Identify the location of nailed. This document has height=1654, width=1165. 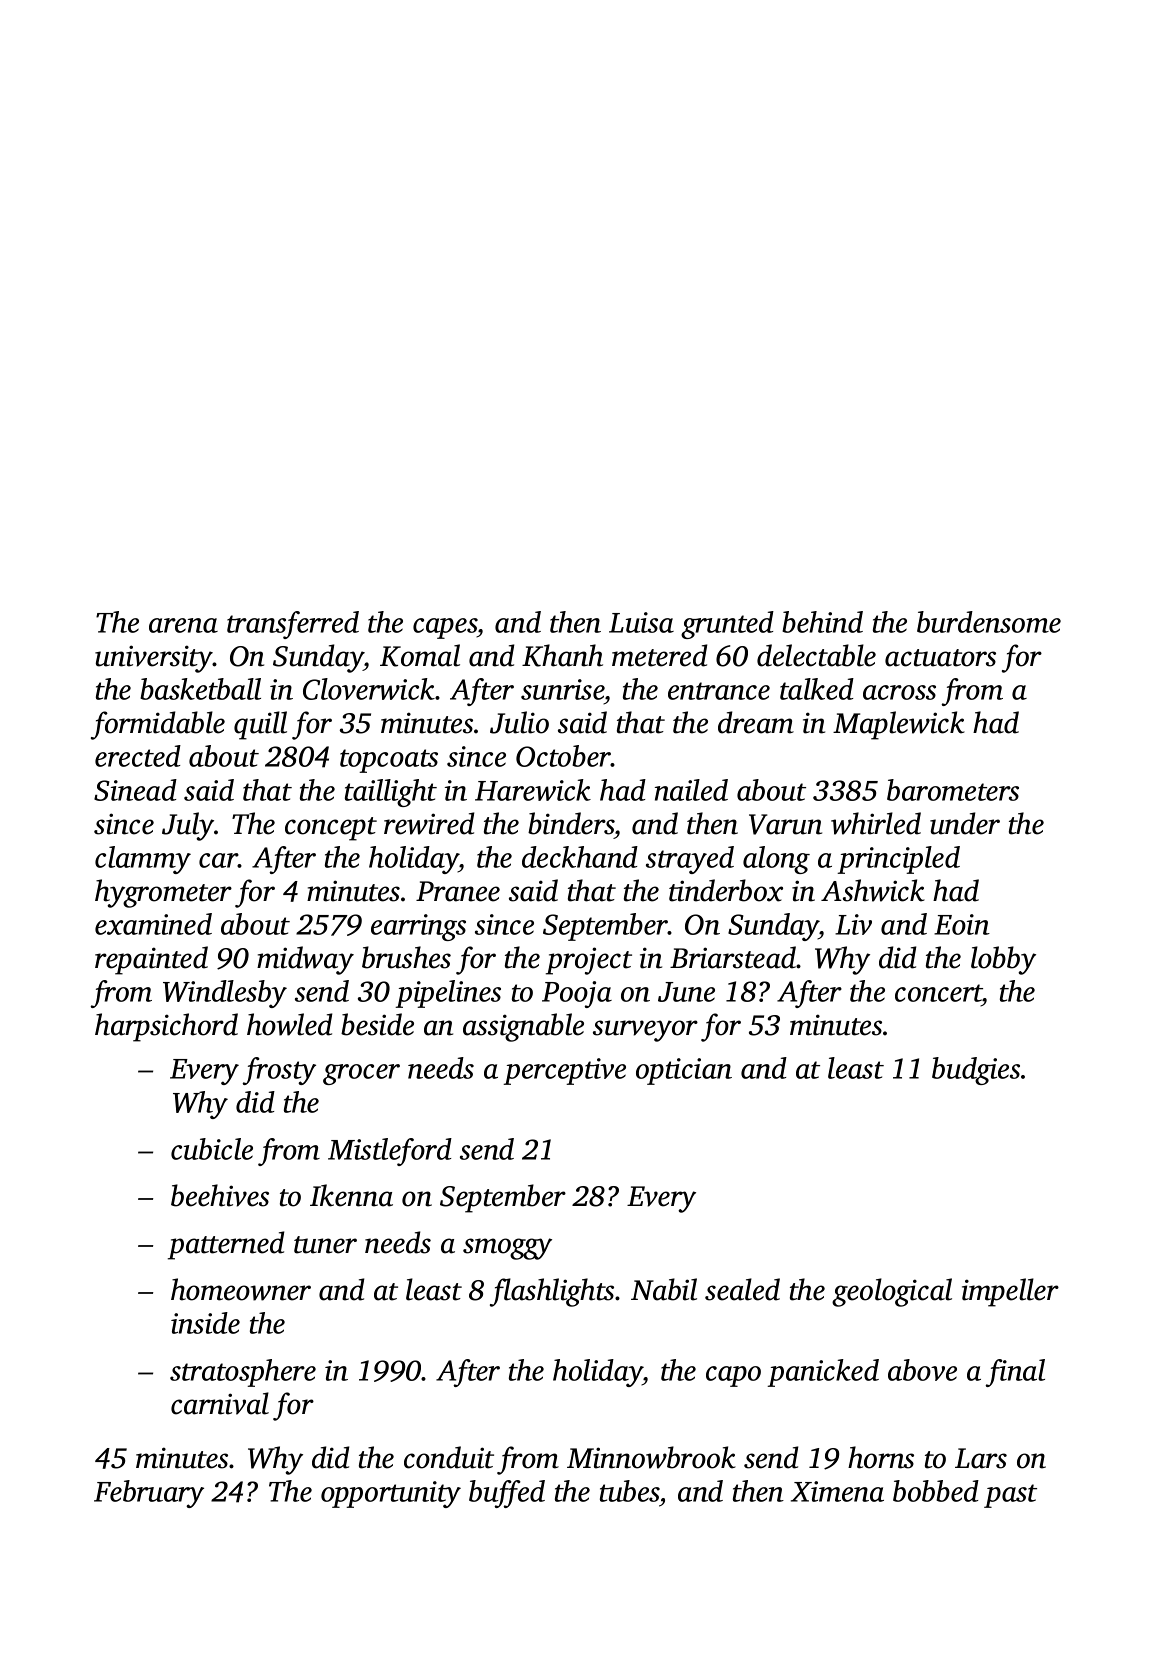
(691, 790).
